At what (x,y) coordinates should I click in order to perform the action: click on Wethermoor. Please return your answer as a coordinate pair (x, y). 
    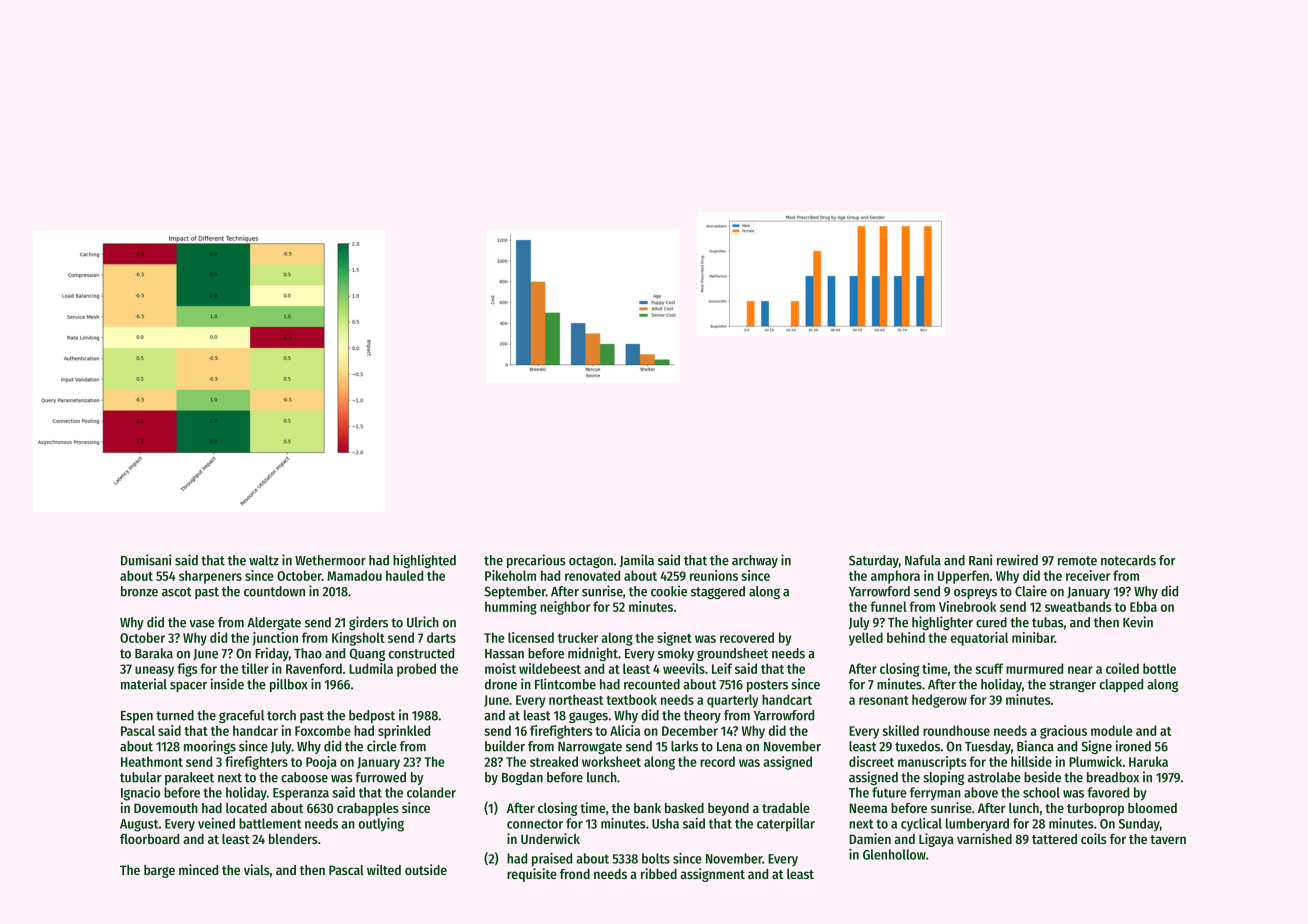
    Looking at the image, I should click on (330, 560).
